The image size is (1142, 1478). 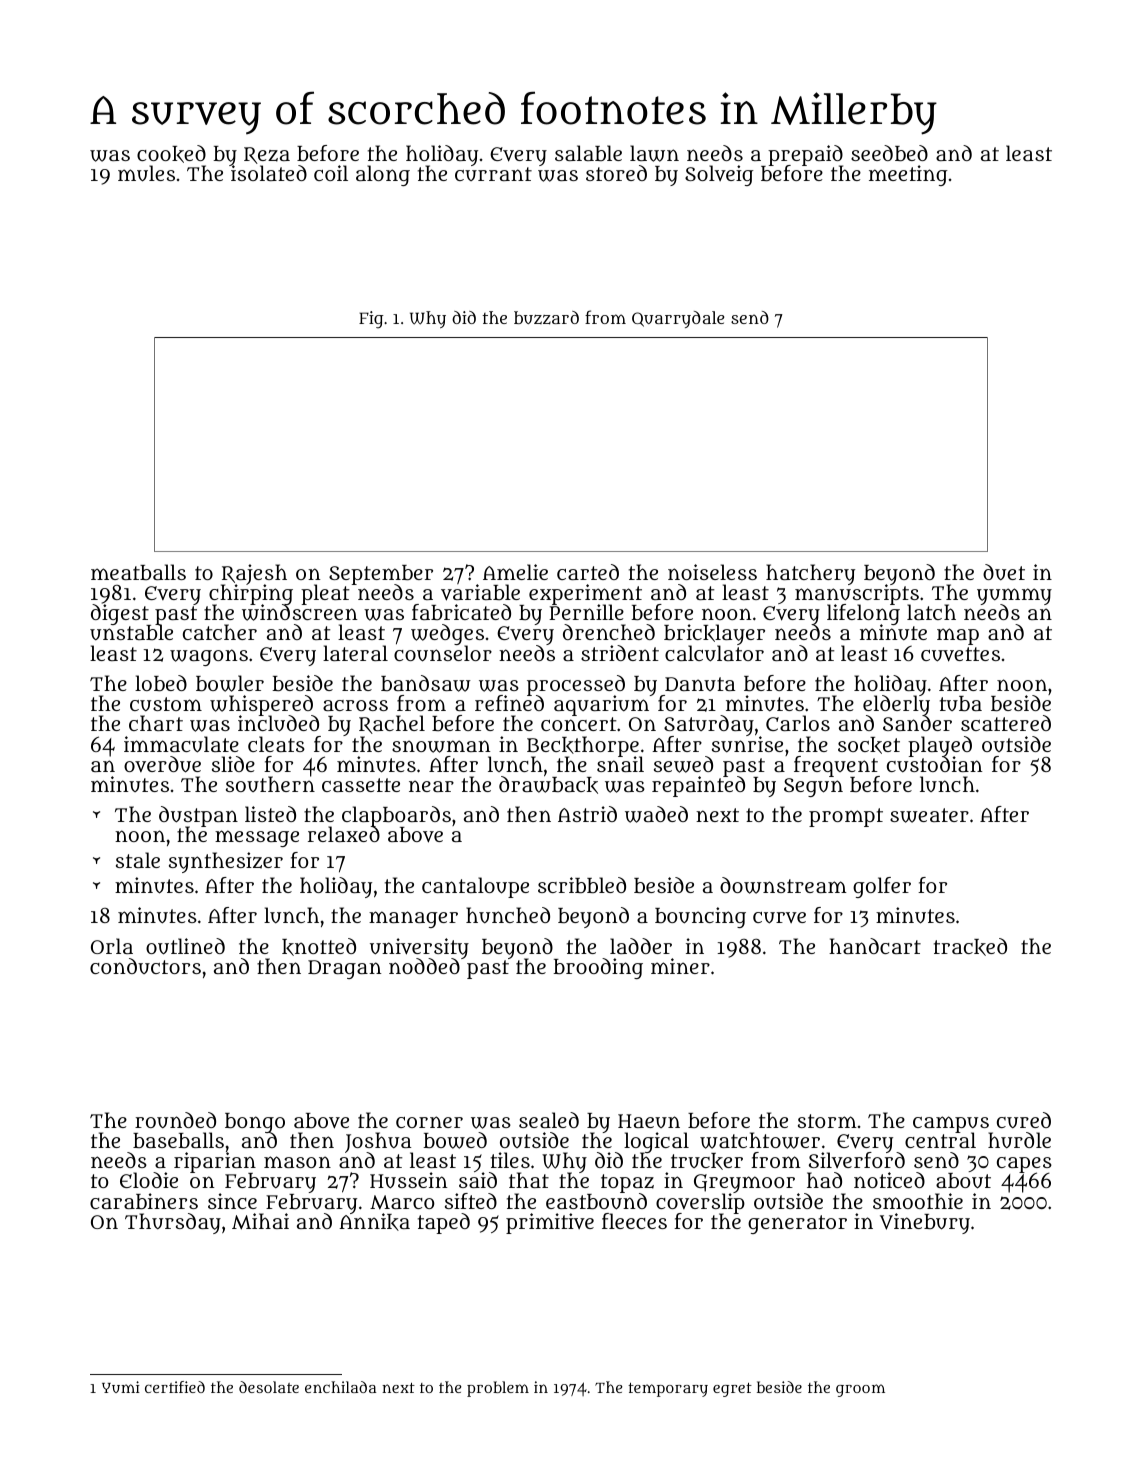 What do you see at coordinates (269, 173) in the screenshot?
I see `isolated` at bounding box center [269, 173].
